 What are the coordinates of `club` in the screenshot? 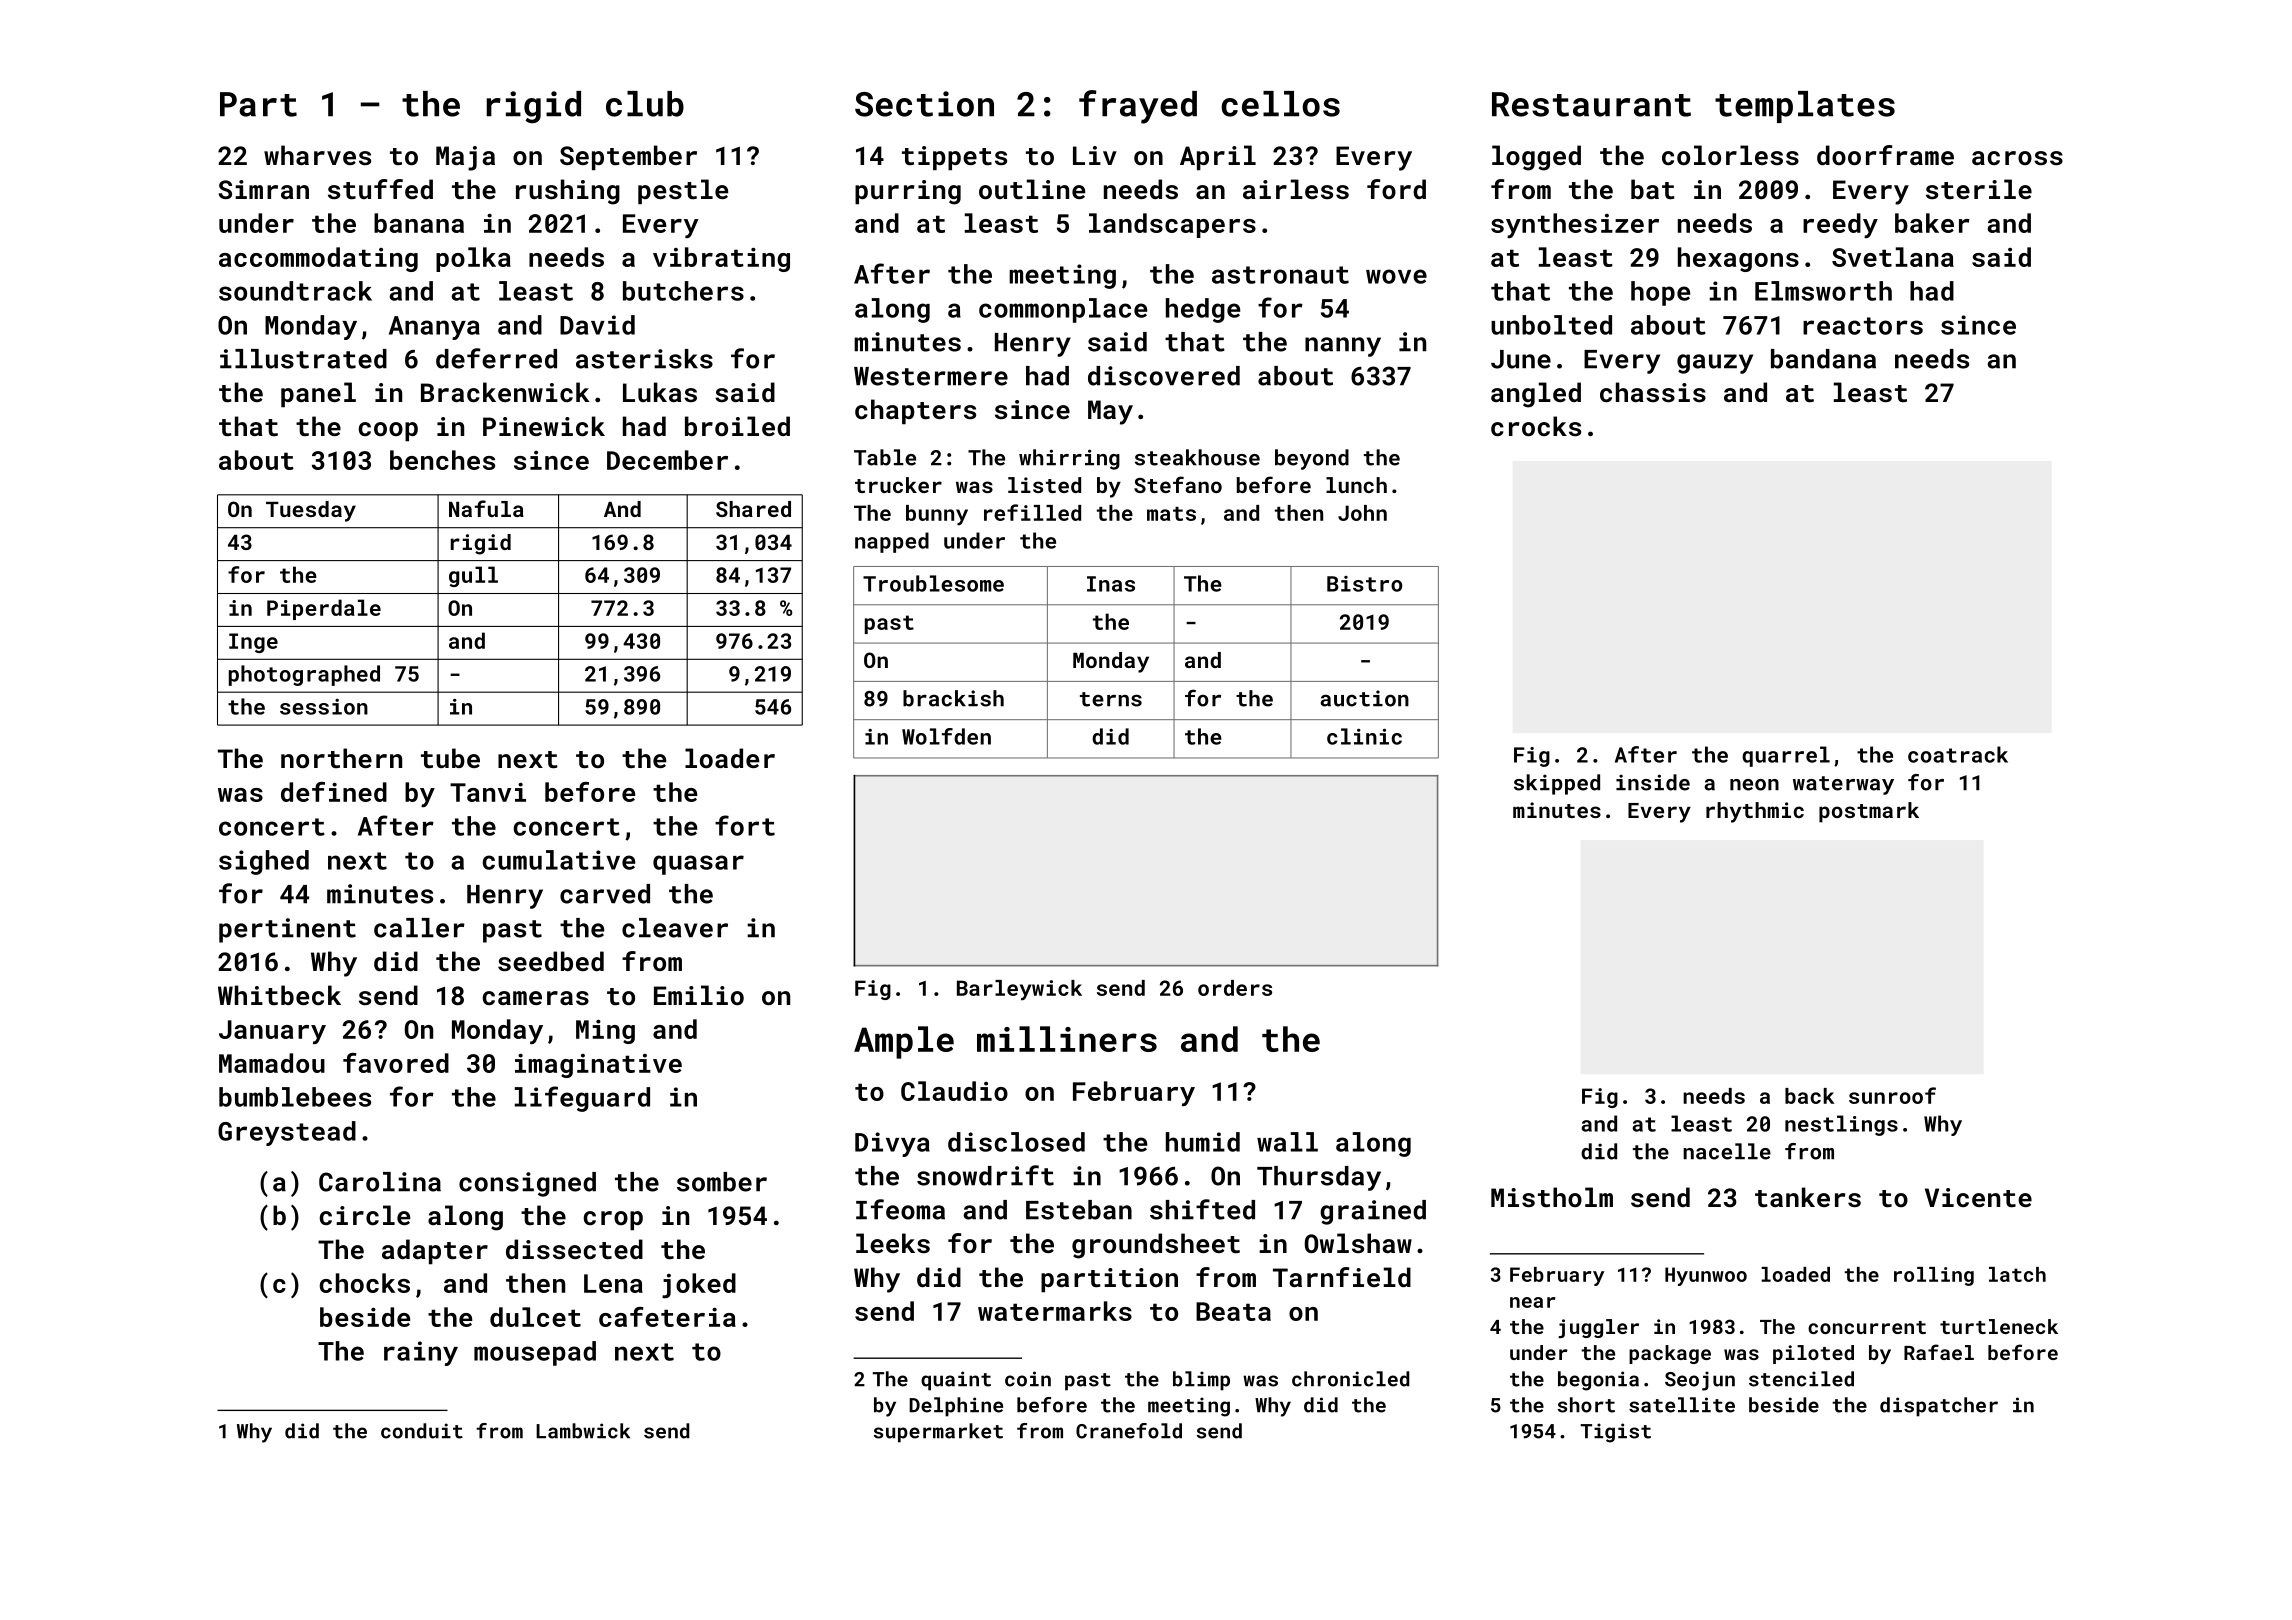 It's located at (645, 104).
